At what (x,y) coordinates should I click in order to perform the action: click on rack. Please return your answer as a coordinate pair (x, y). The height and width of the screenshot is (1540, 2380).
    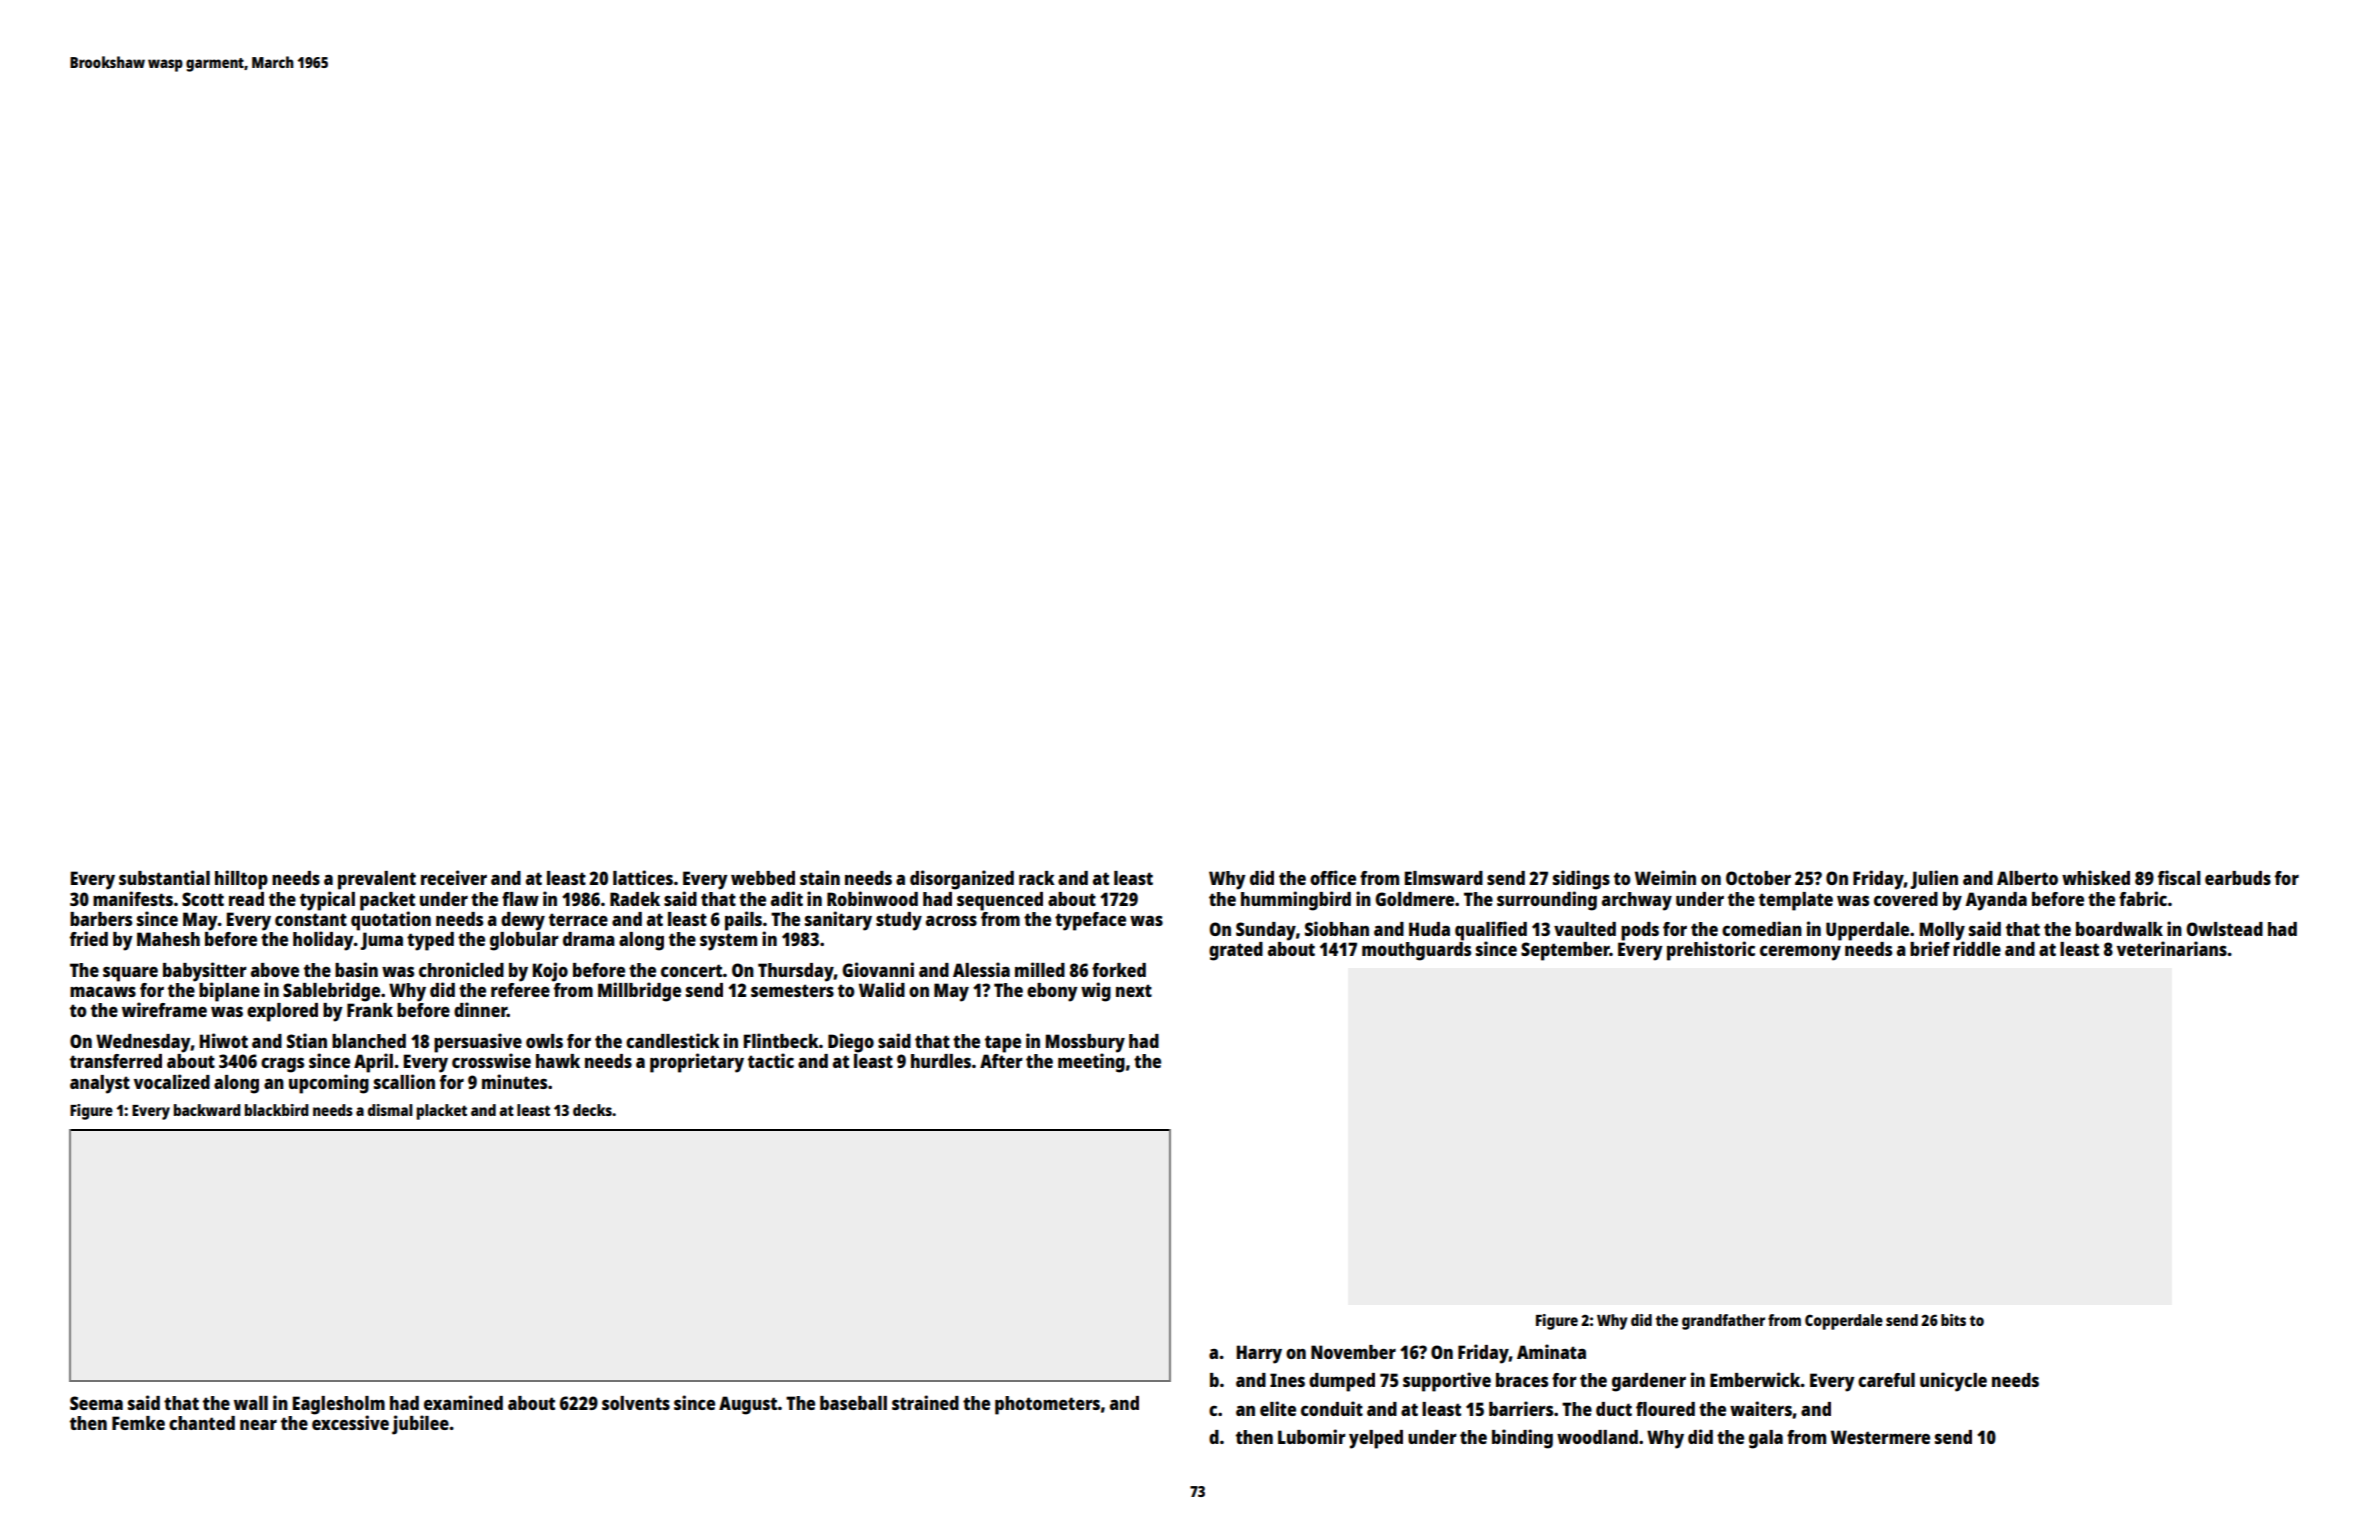
    Looking at the image, I should click on (1037, 878).
